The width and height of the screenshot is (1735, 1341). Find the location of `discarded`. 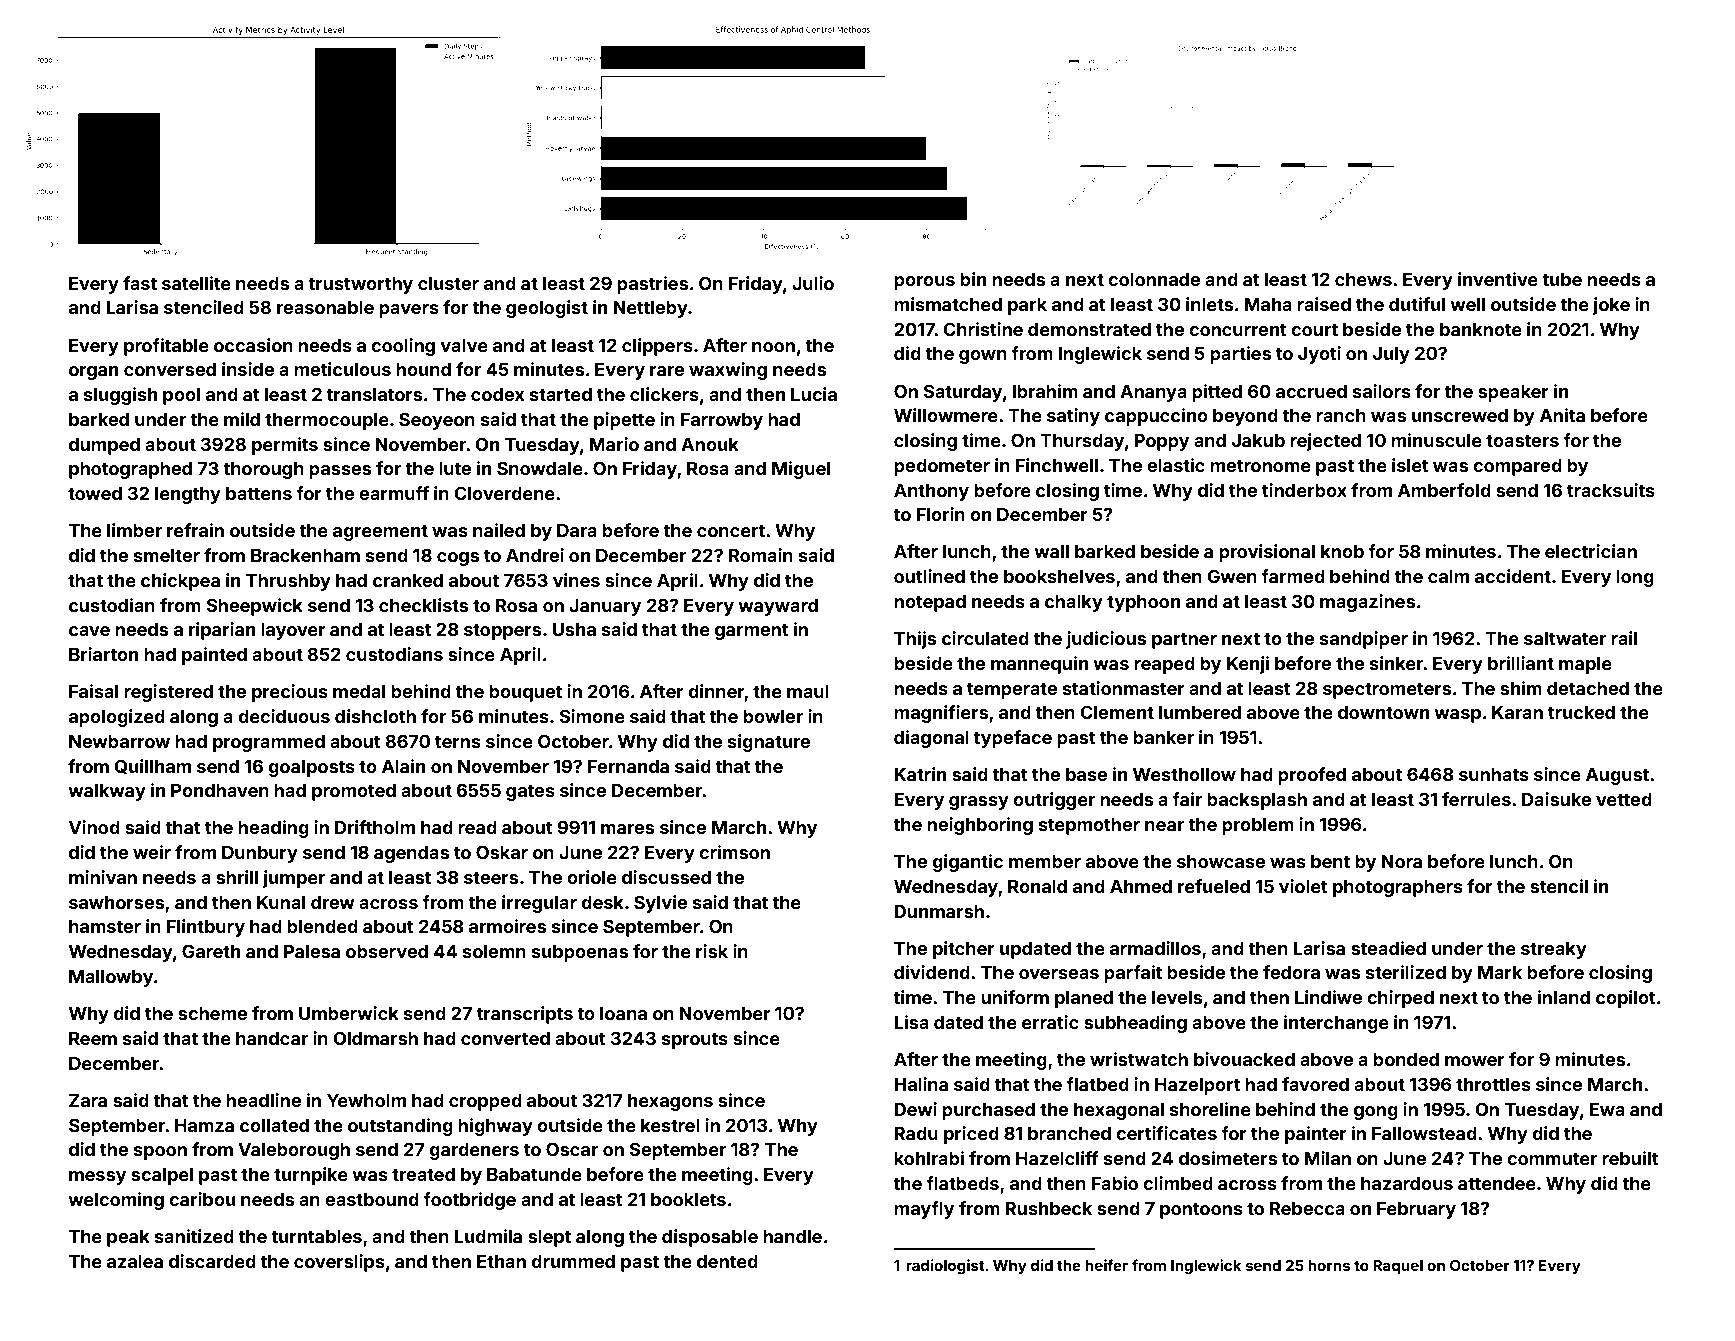

discarded is located at coordinates (212, 1261).
